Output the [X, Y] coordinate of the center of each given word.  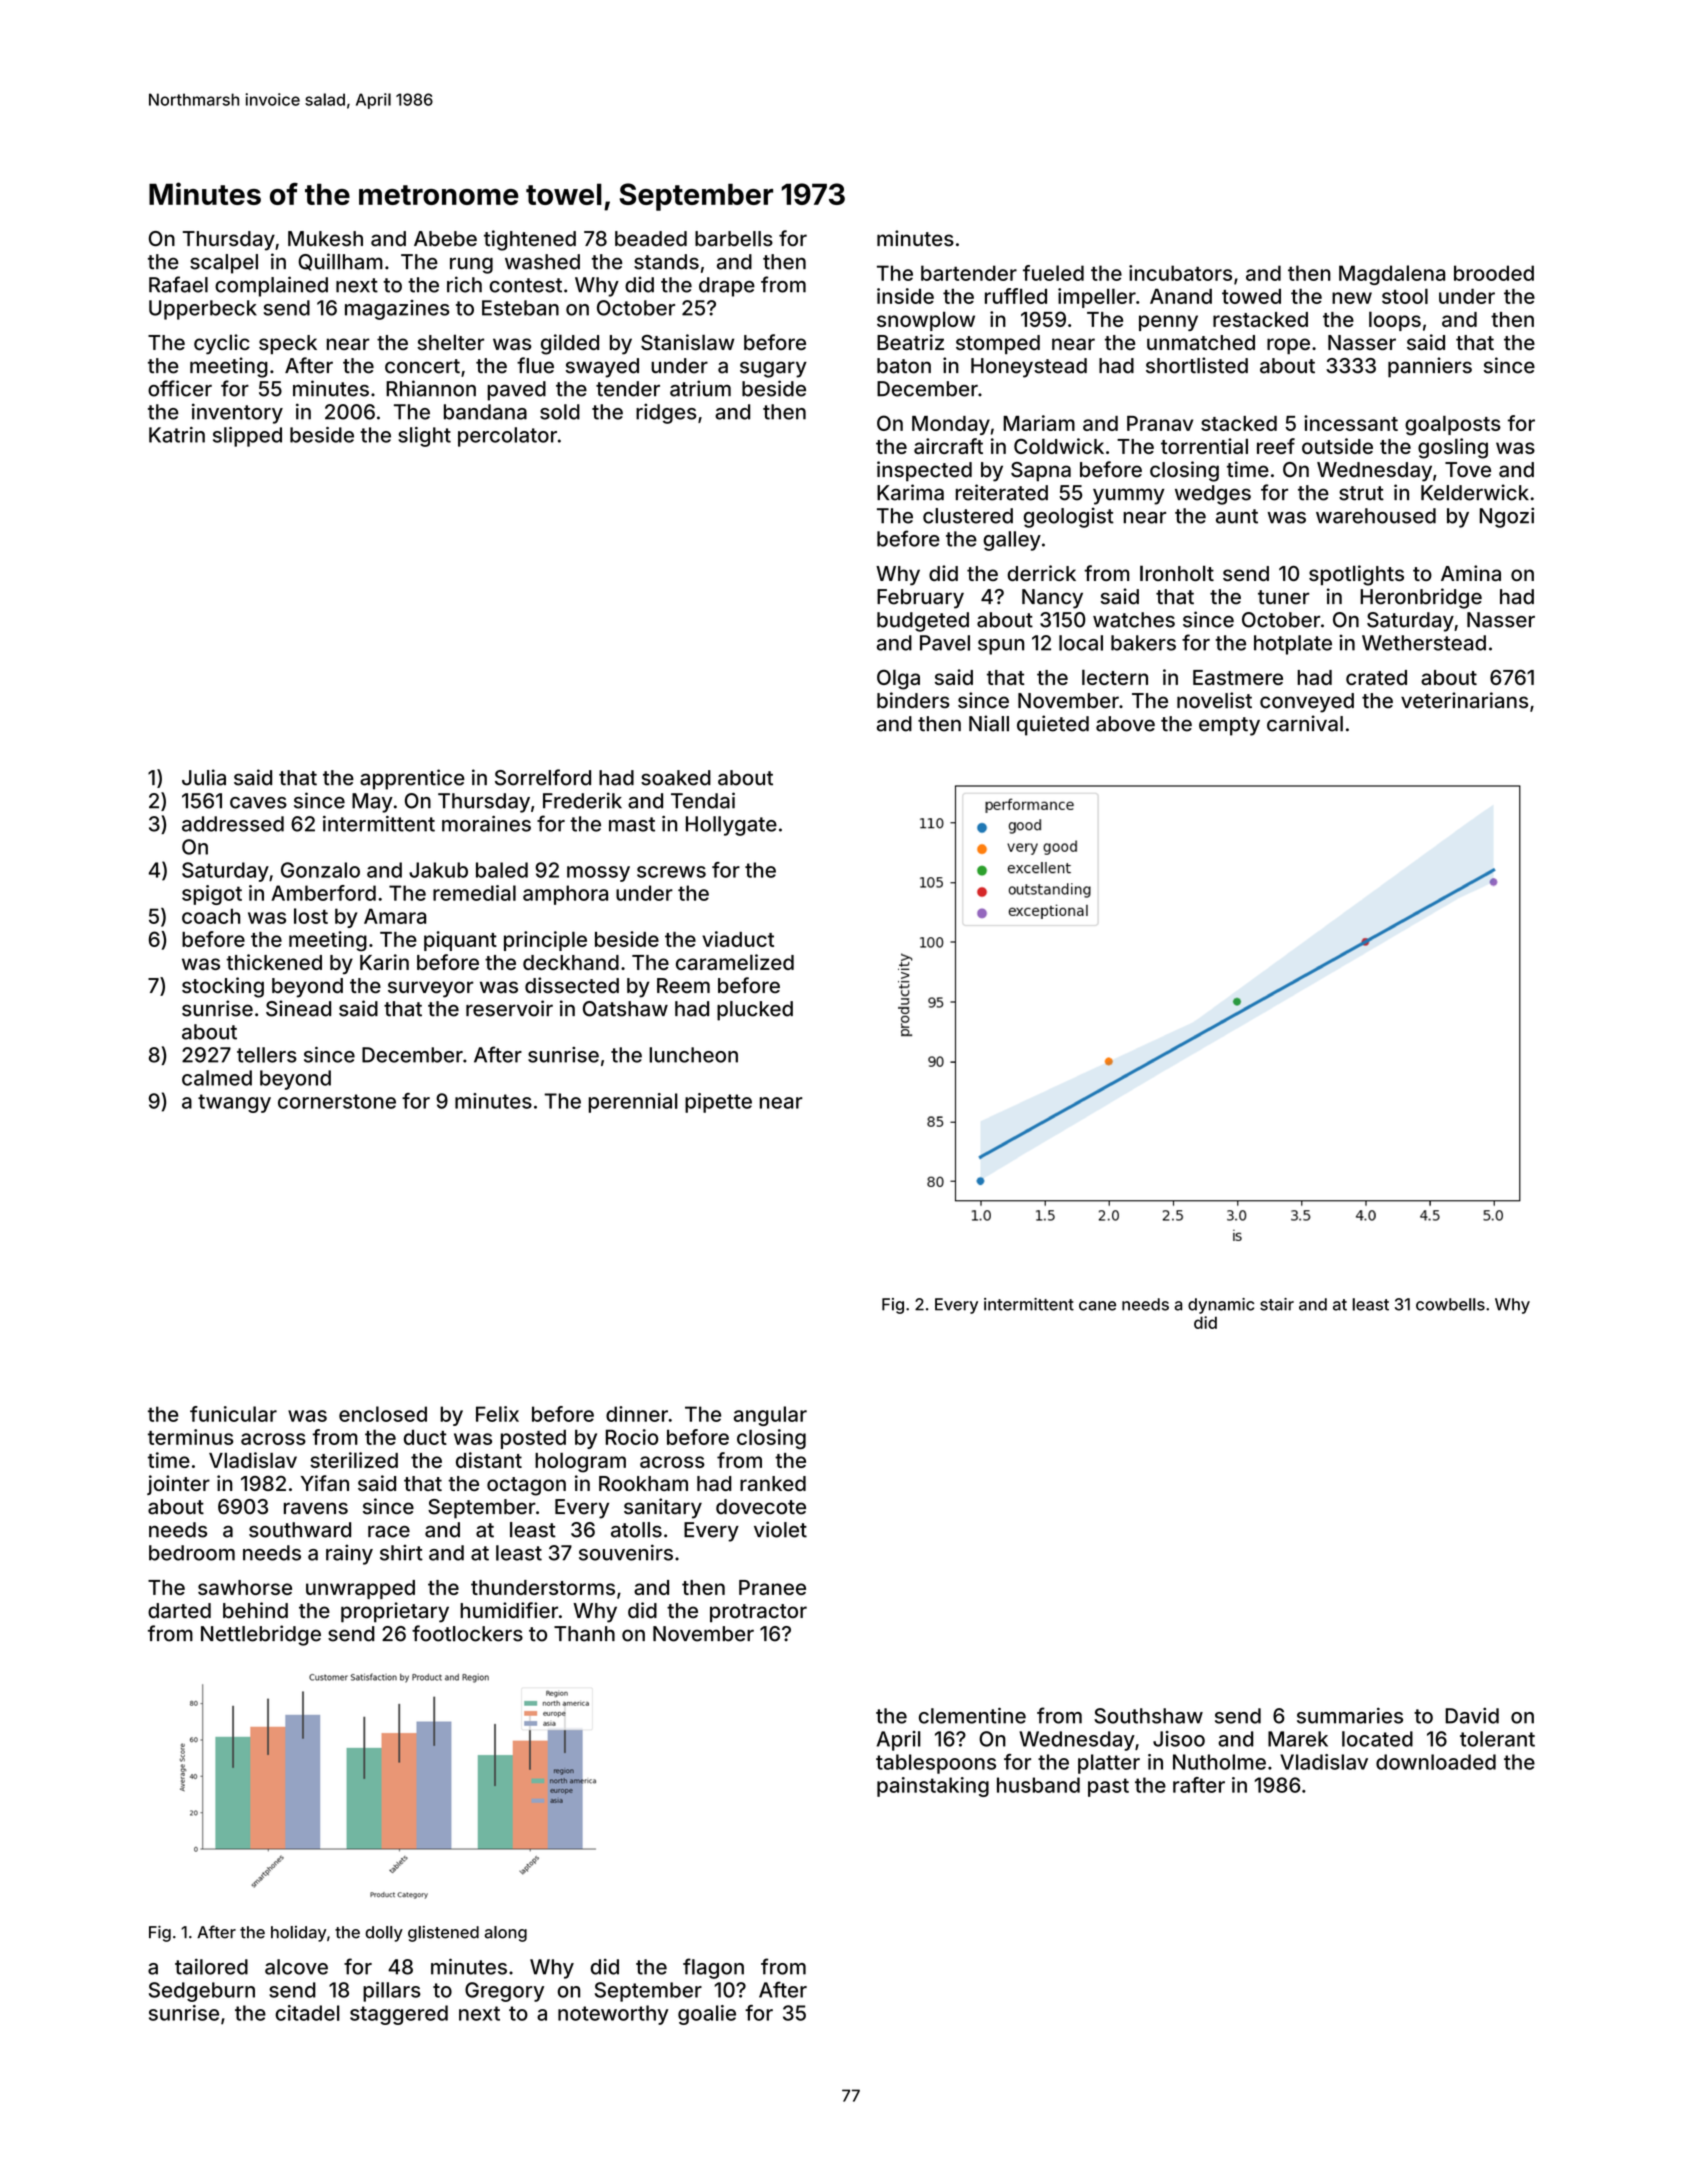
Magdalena [1392, 275]
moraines [486, 823]
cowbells [1450, 1304]
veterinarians [1464, 700]
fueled [1053, 273]
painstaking [933, 1787]
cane [1097, 1306]
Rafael [178, 284]
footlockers [467, 1633]
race [389, 1532]
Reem [683, 985]
